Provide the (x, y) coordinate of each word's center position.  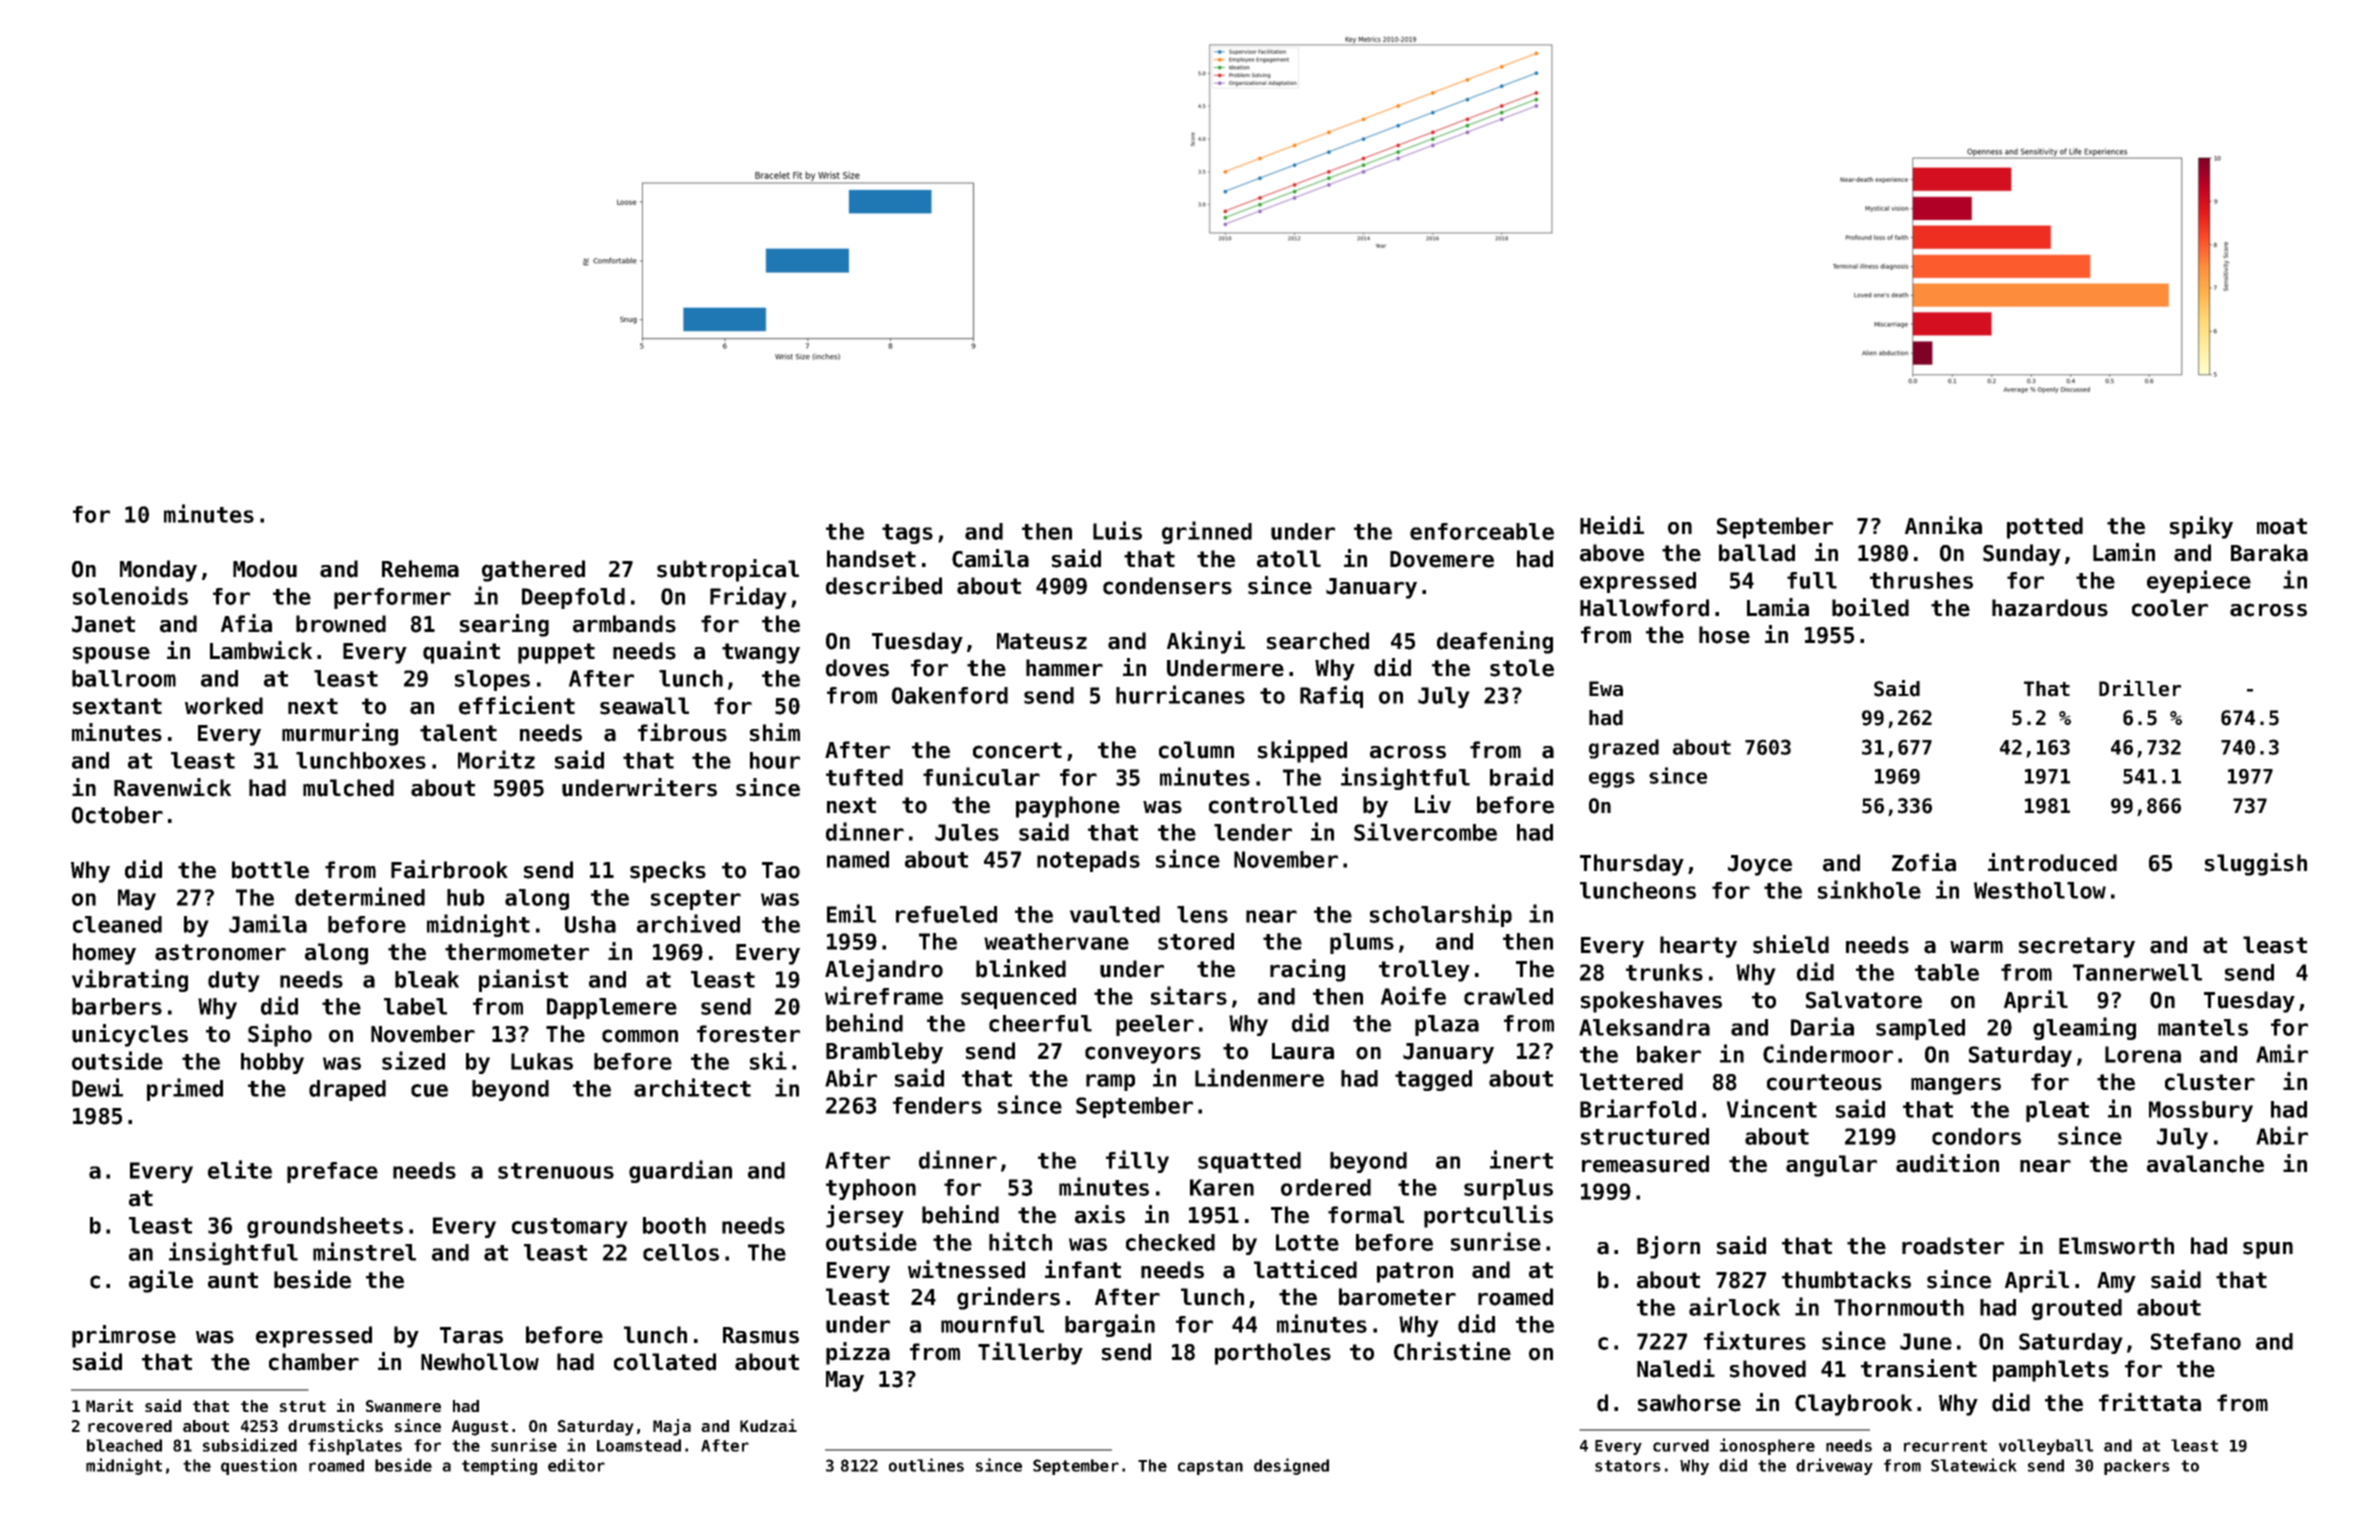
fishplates (355, 1446)
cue (429, 1090)
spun (2268, 1250)
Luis (1117, 530)
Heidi (1612, 525)
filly (1137, 1161)
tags (907, 534)
